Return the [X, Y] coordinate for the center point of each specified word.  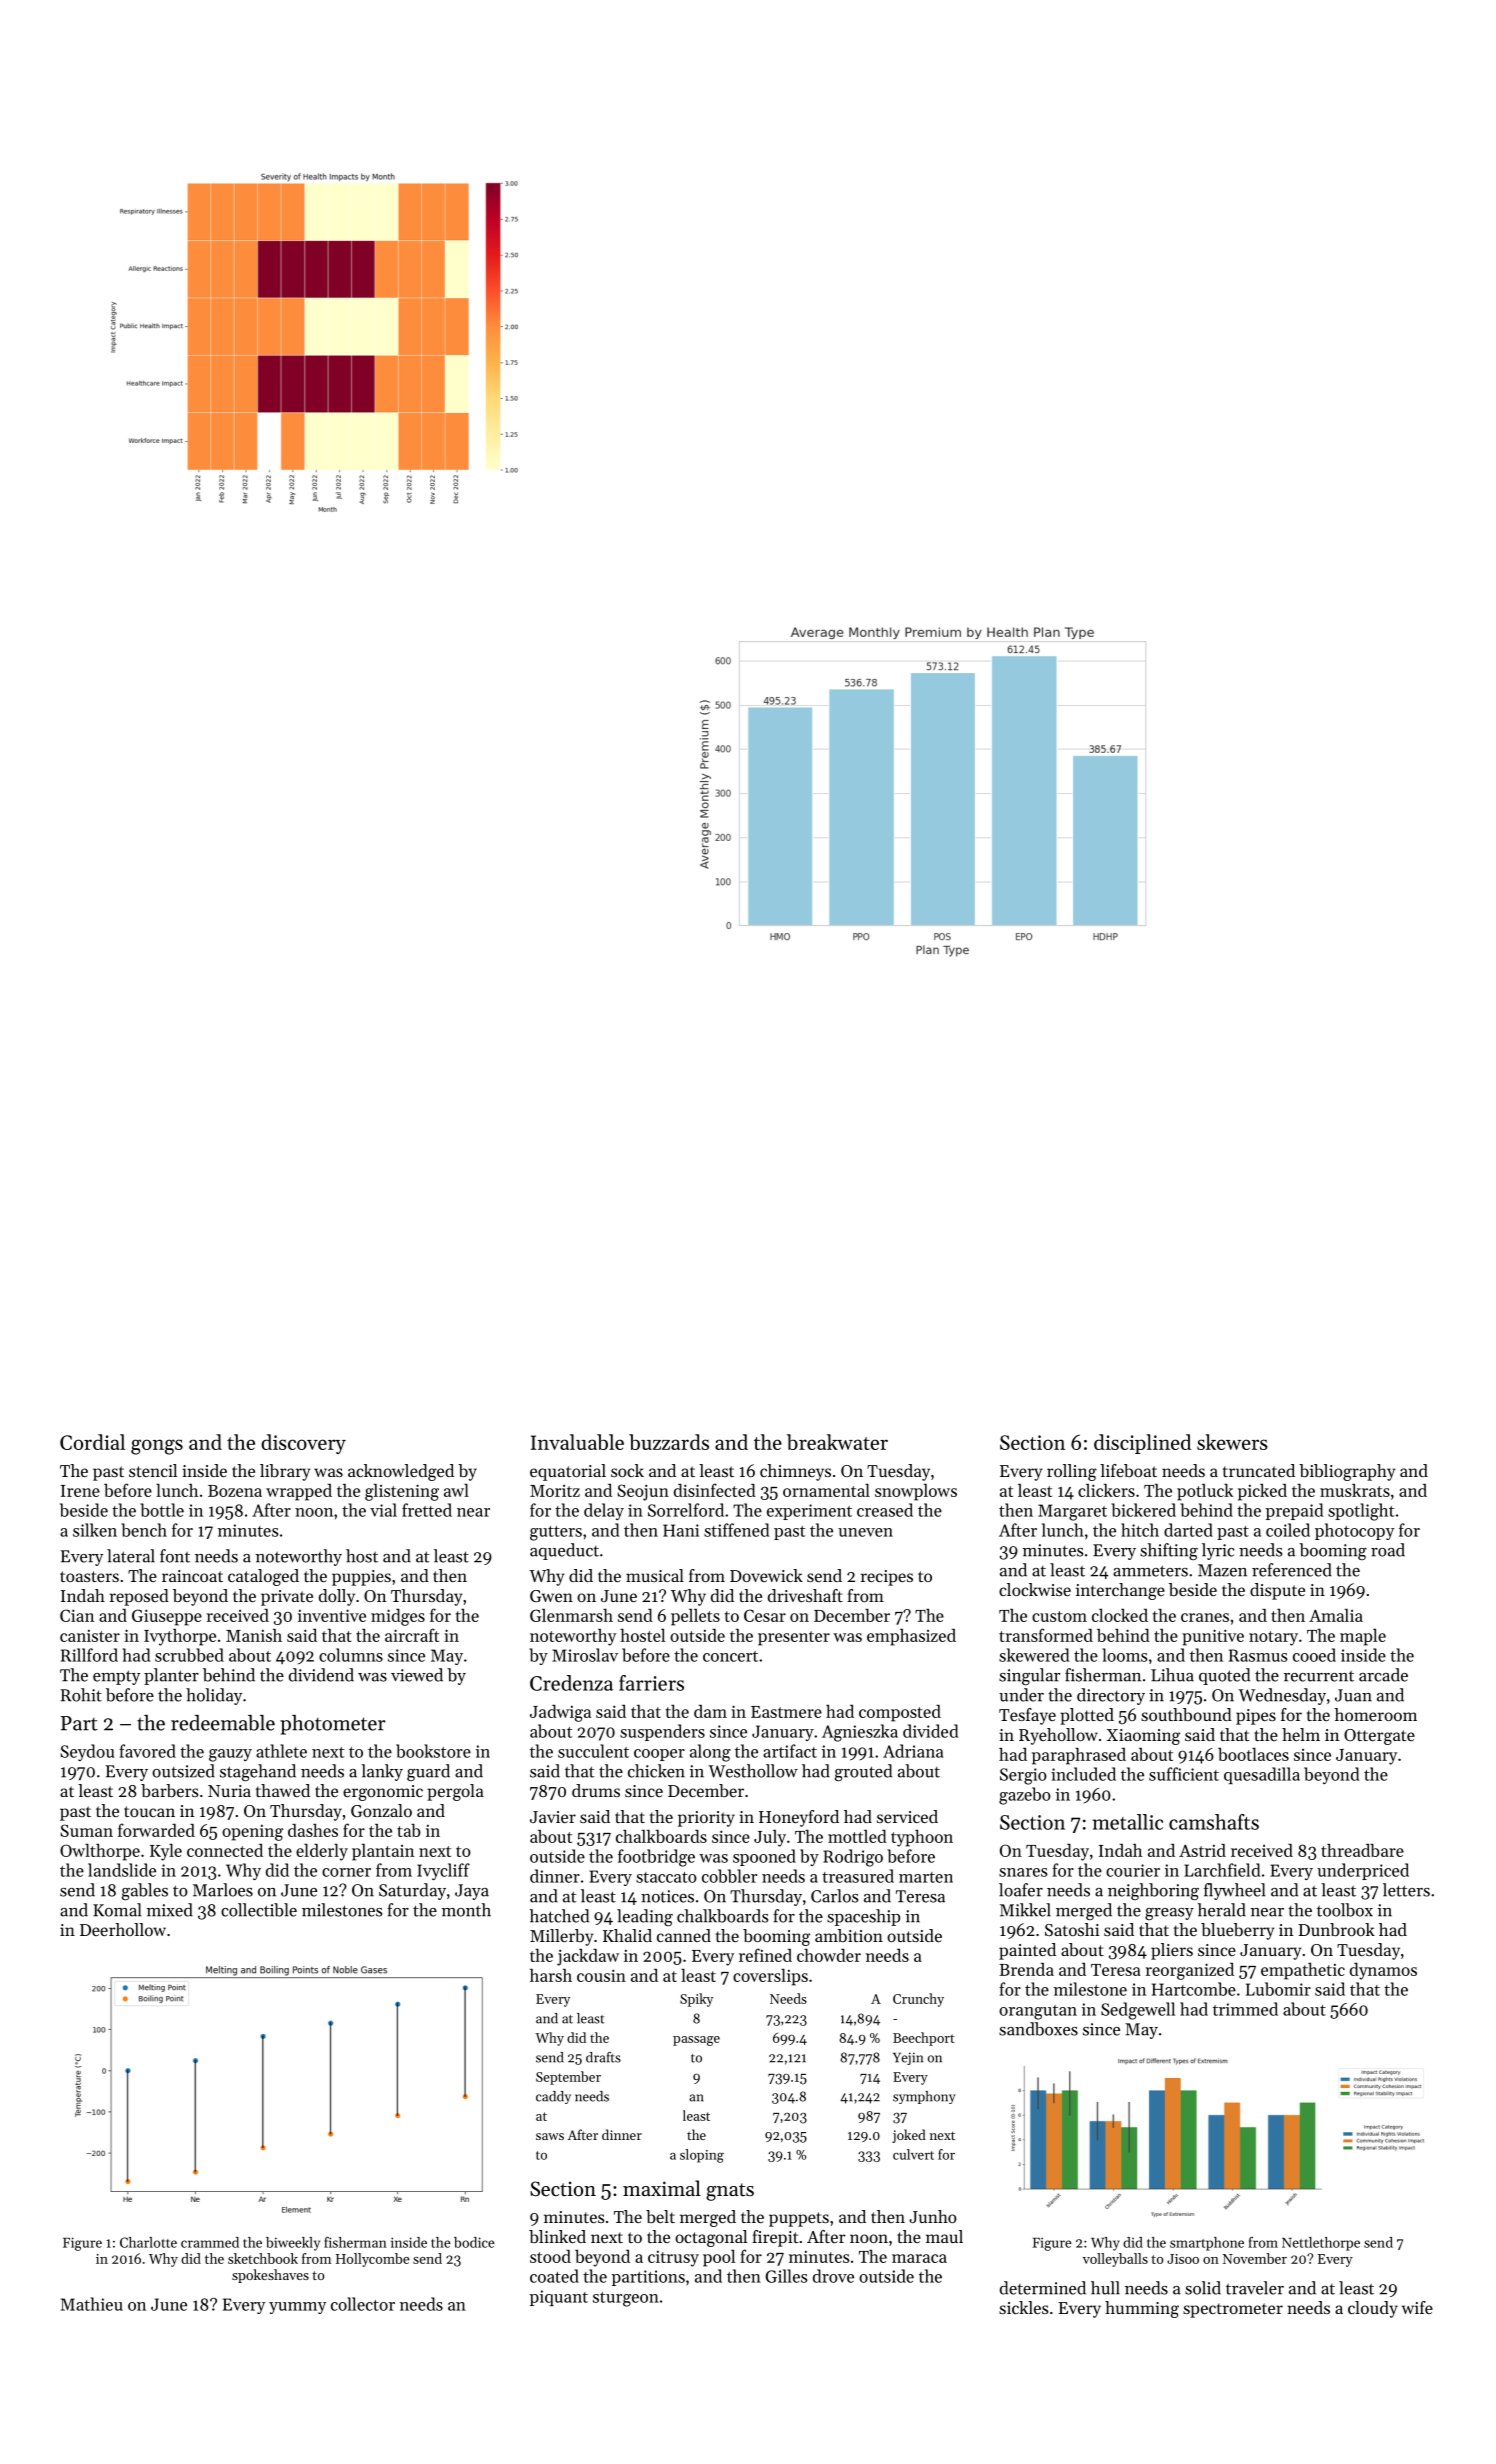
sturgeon [626, 2299]
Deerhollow [123, 1929]
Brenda [1026, 1969]
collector [363, 2304]
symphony [924, 2097]
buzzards [669, 1442]
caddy [553, 2097]
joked [909, 2136]
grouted [863, 1772]
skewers [1232, 1442]
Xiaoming [1143, 1737]
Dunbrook [1336, 1929]
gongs [157, 1447]
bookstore [433, 1751]
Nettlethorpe [1321, 2244]
